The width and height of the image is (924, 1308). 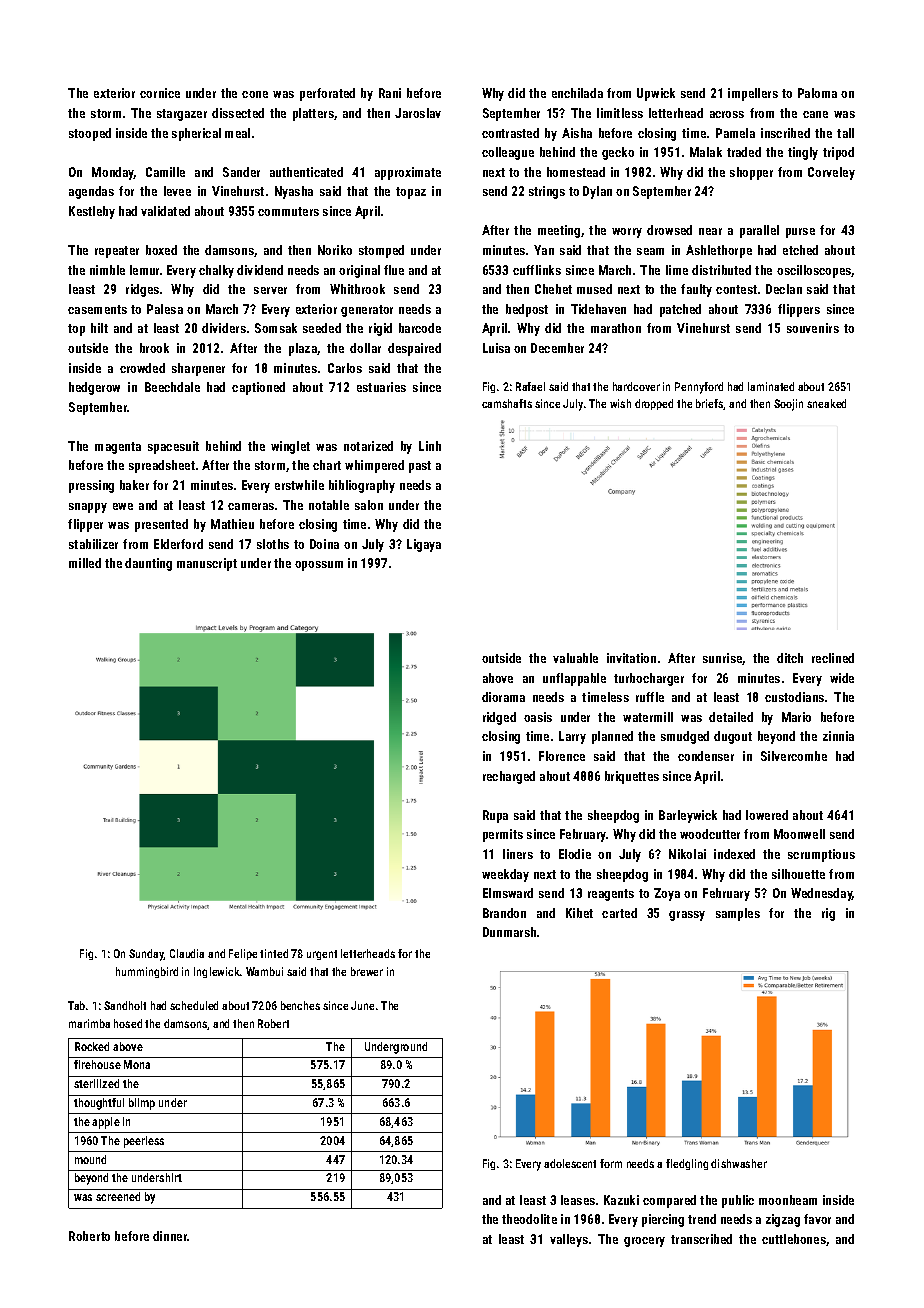 I want to click on hummingbird, so click(x=147, y=972).
